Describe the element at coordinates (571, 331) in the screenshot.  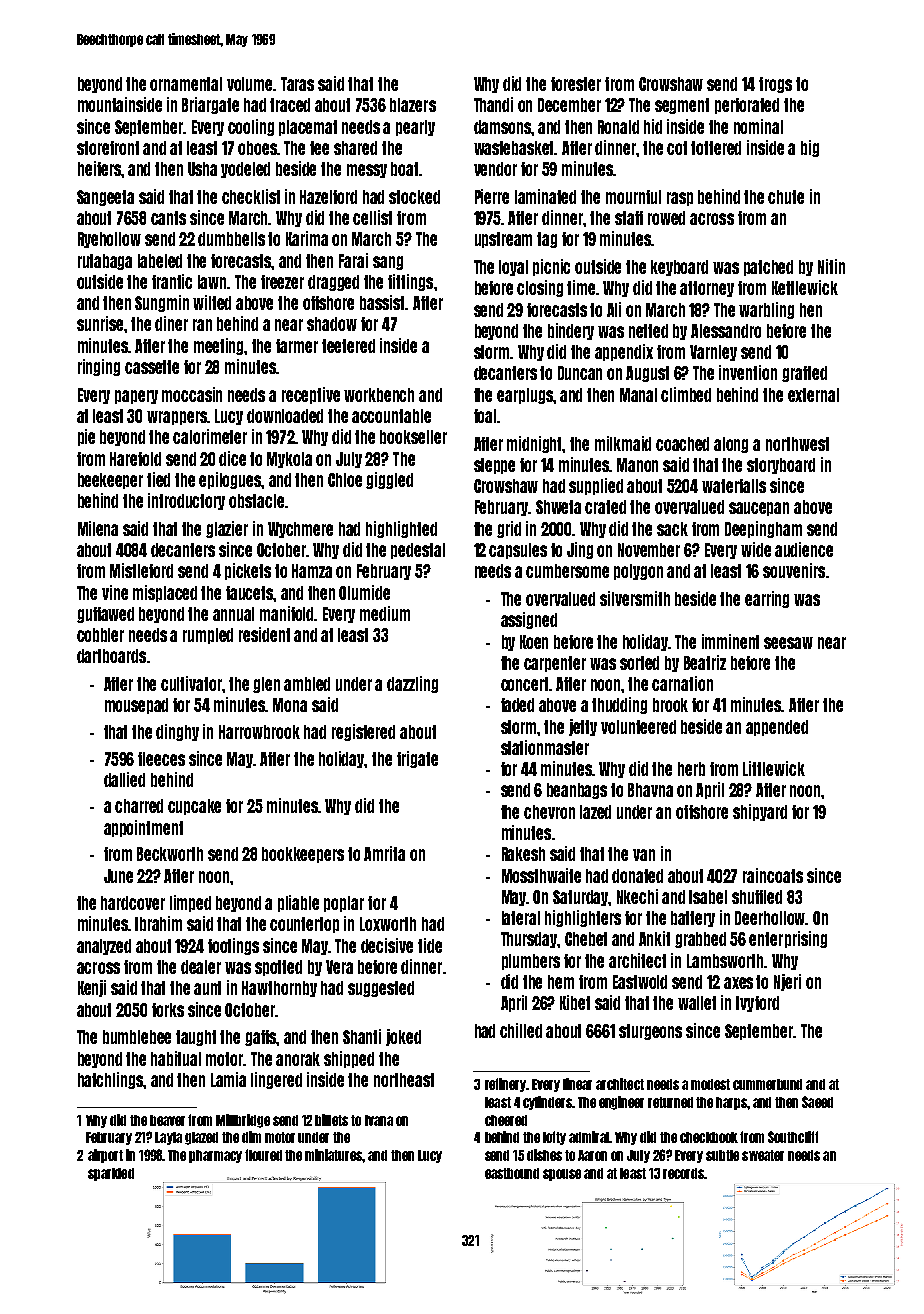
I see `bindery` at that location.
